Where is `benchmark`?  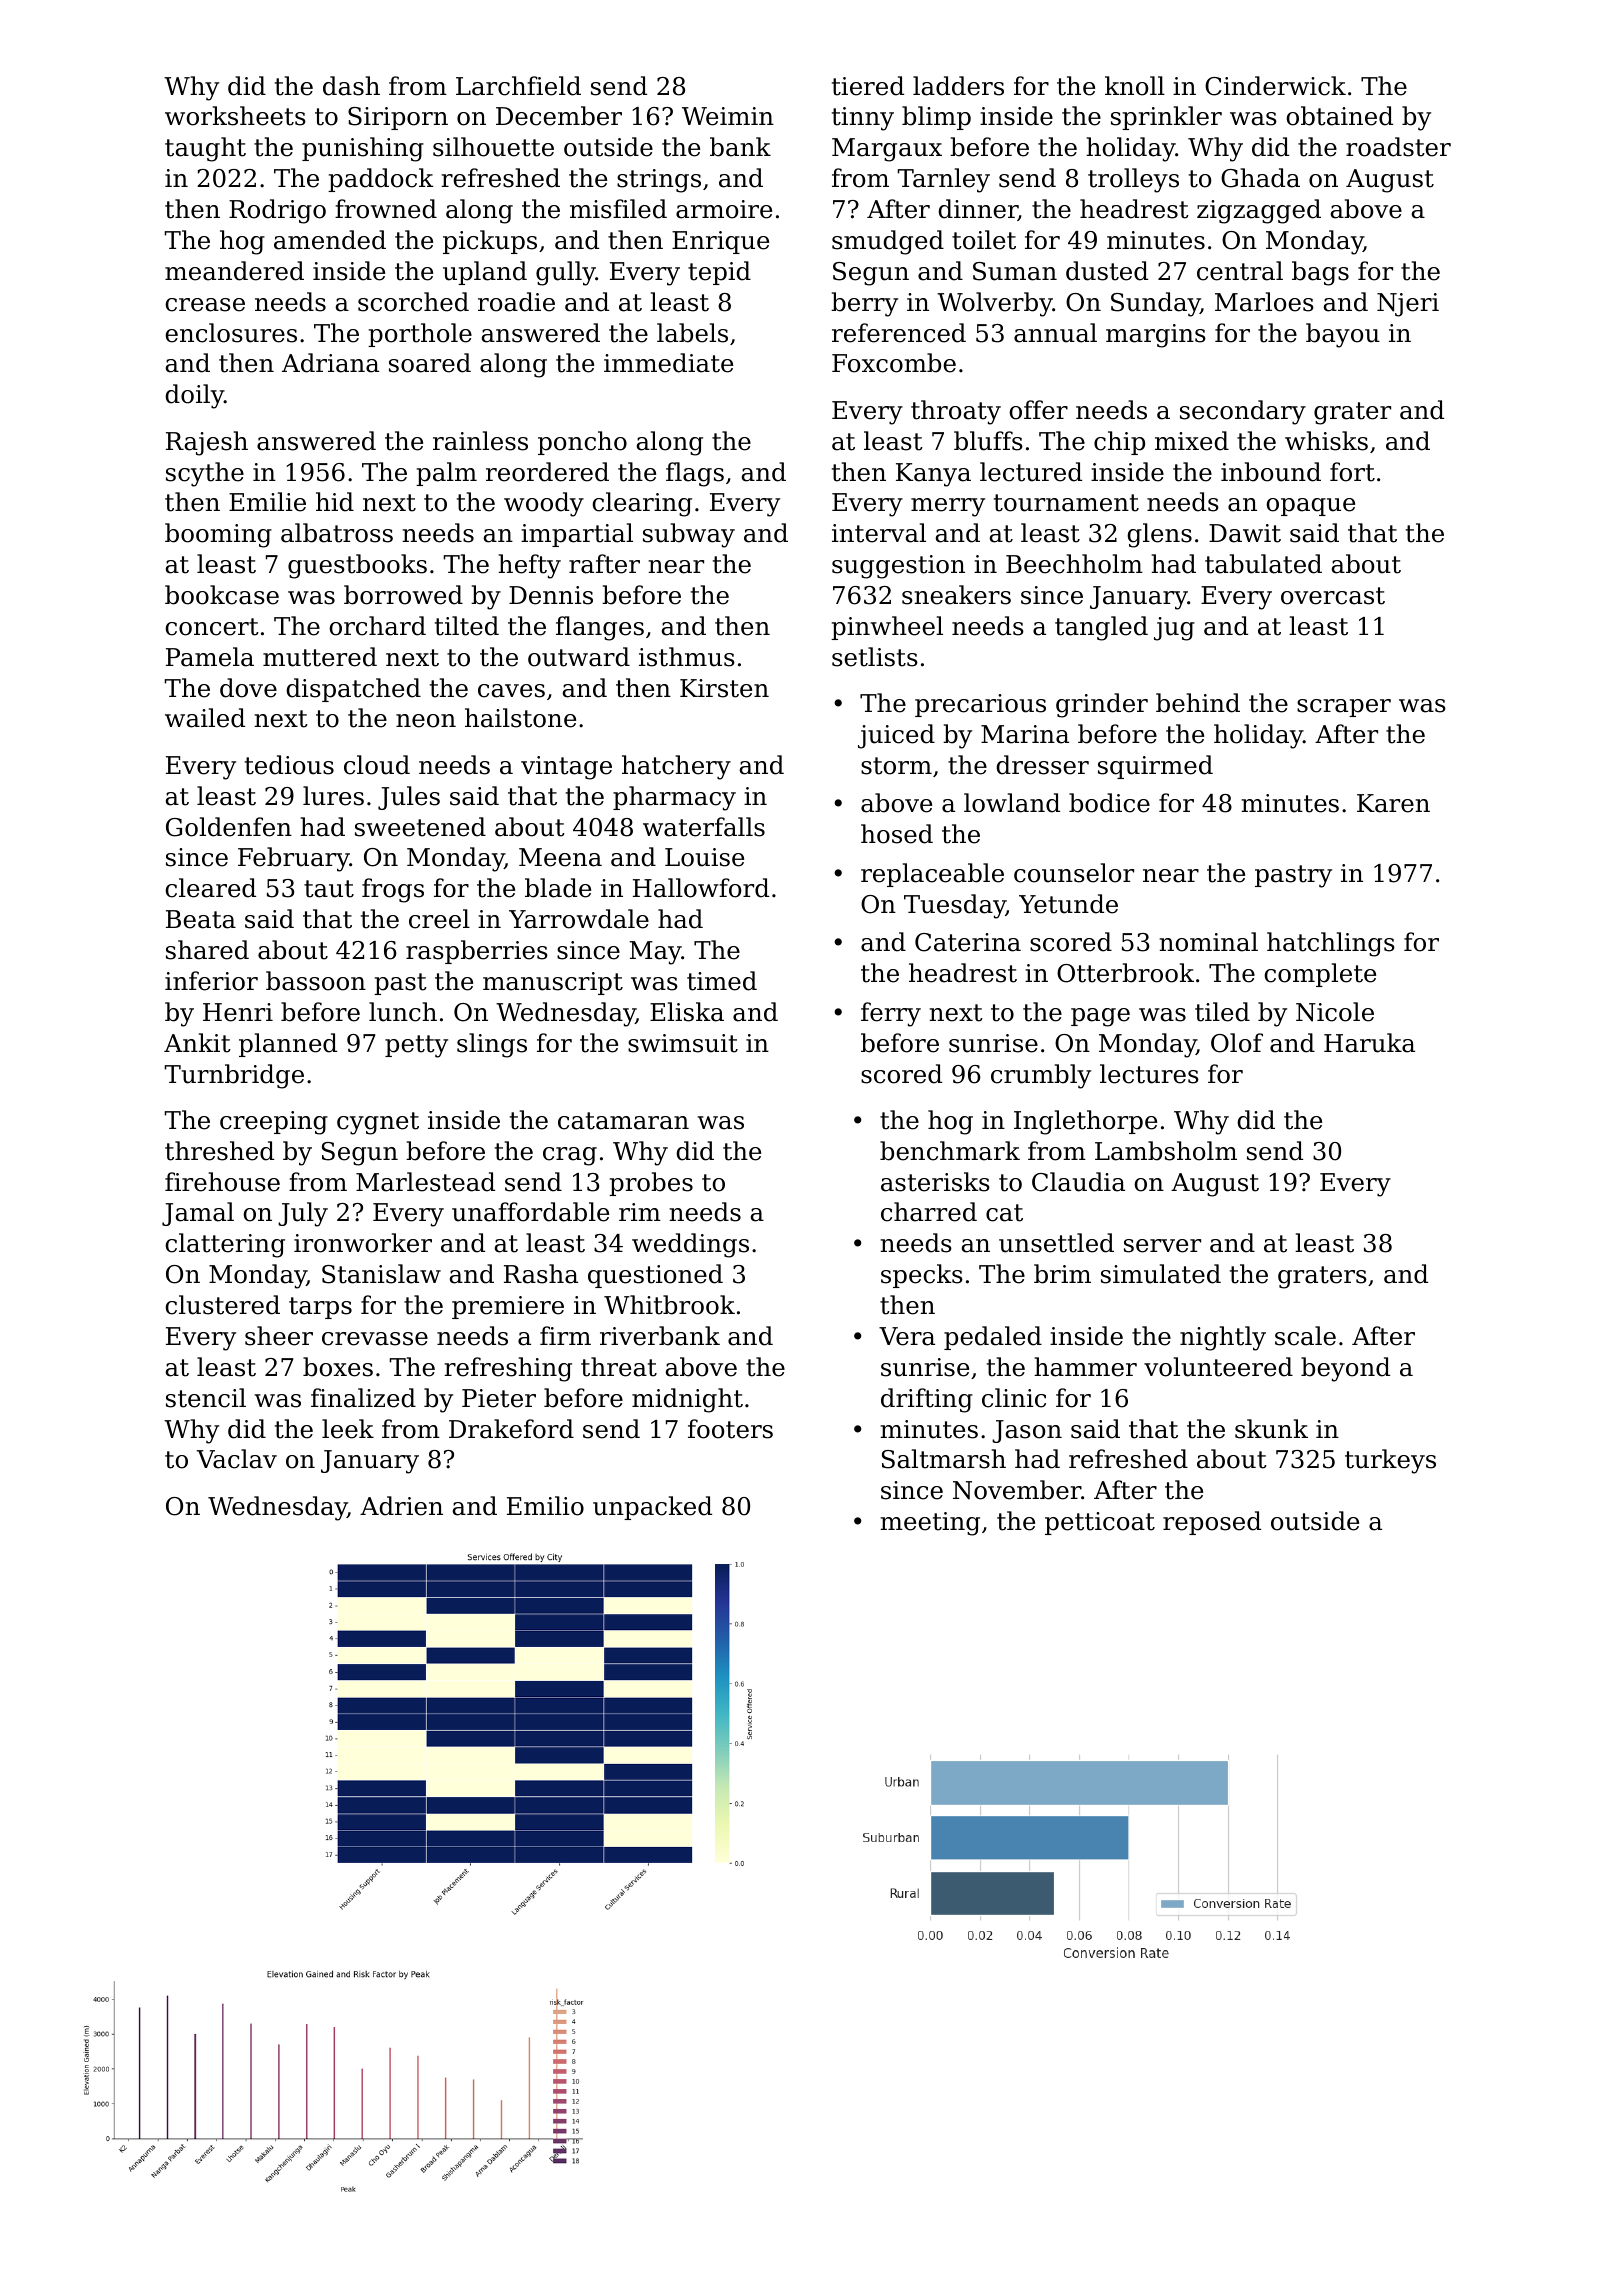
benchmark is located at coordinates (950, 1151).
